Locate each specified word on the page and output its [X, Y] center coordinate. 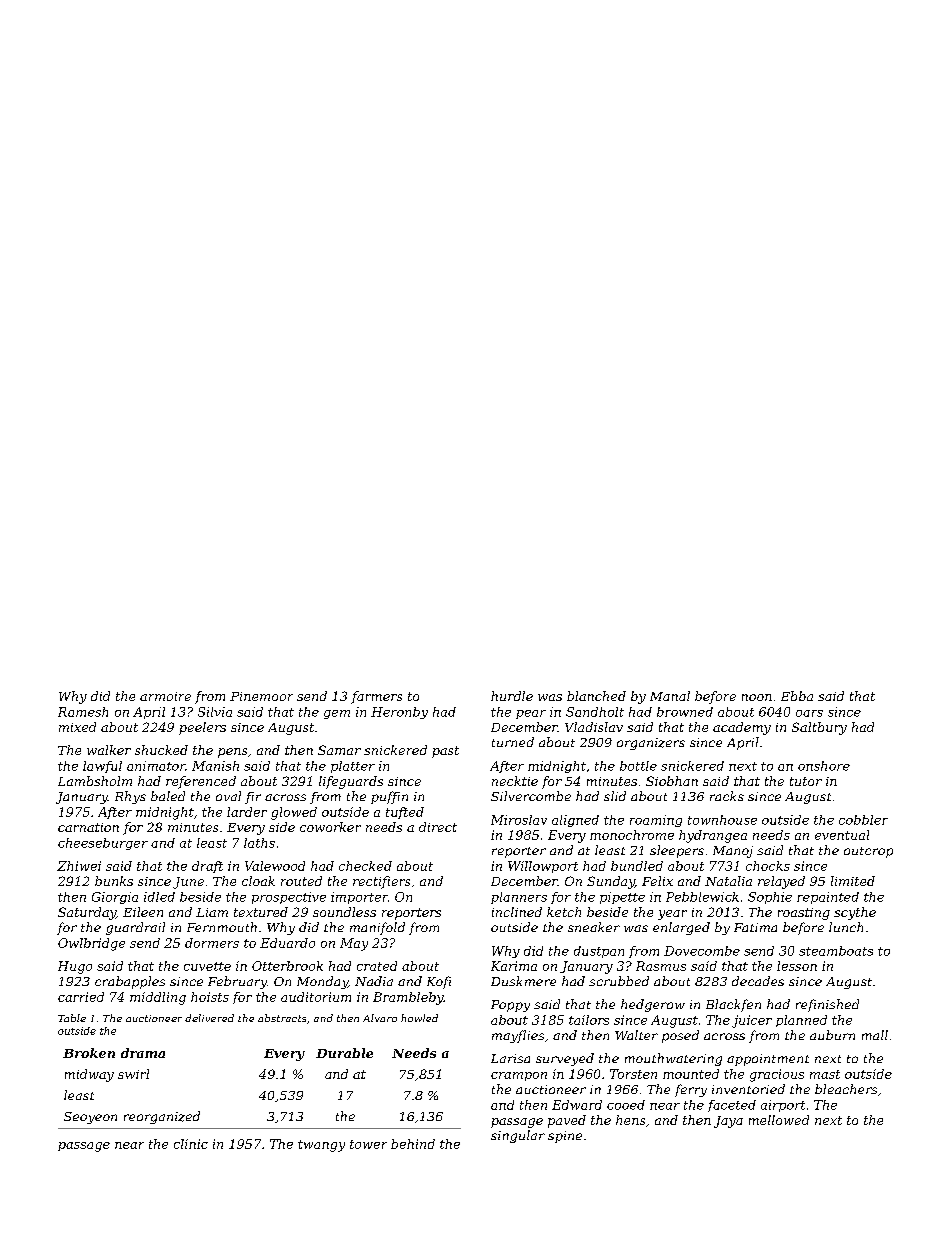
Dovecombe [702, 951]
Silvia [215, 712]
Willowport [543, 867]
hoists [210, 997]
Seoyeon [90, 1118]
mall [875, 1035]
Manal [670, 696]
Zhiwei [79, 866]
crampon [519, 1076]
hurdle [512, 696]
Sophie [770, 898]
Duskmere [523, 981]
